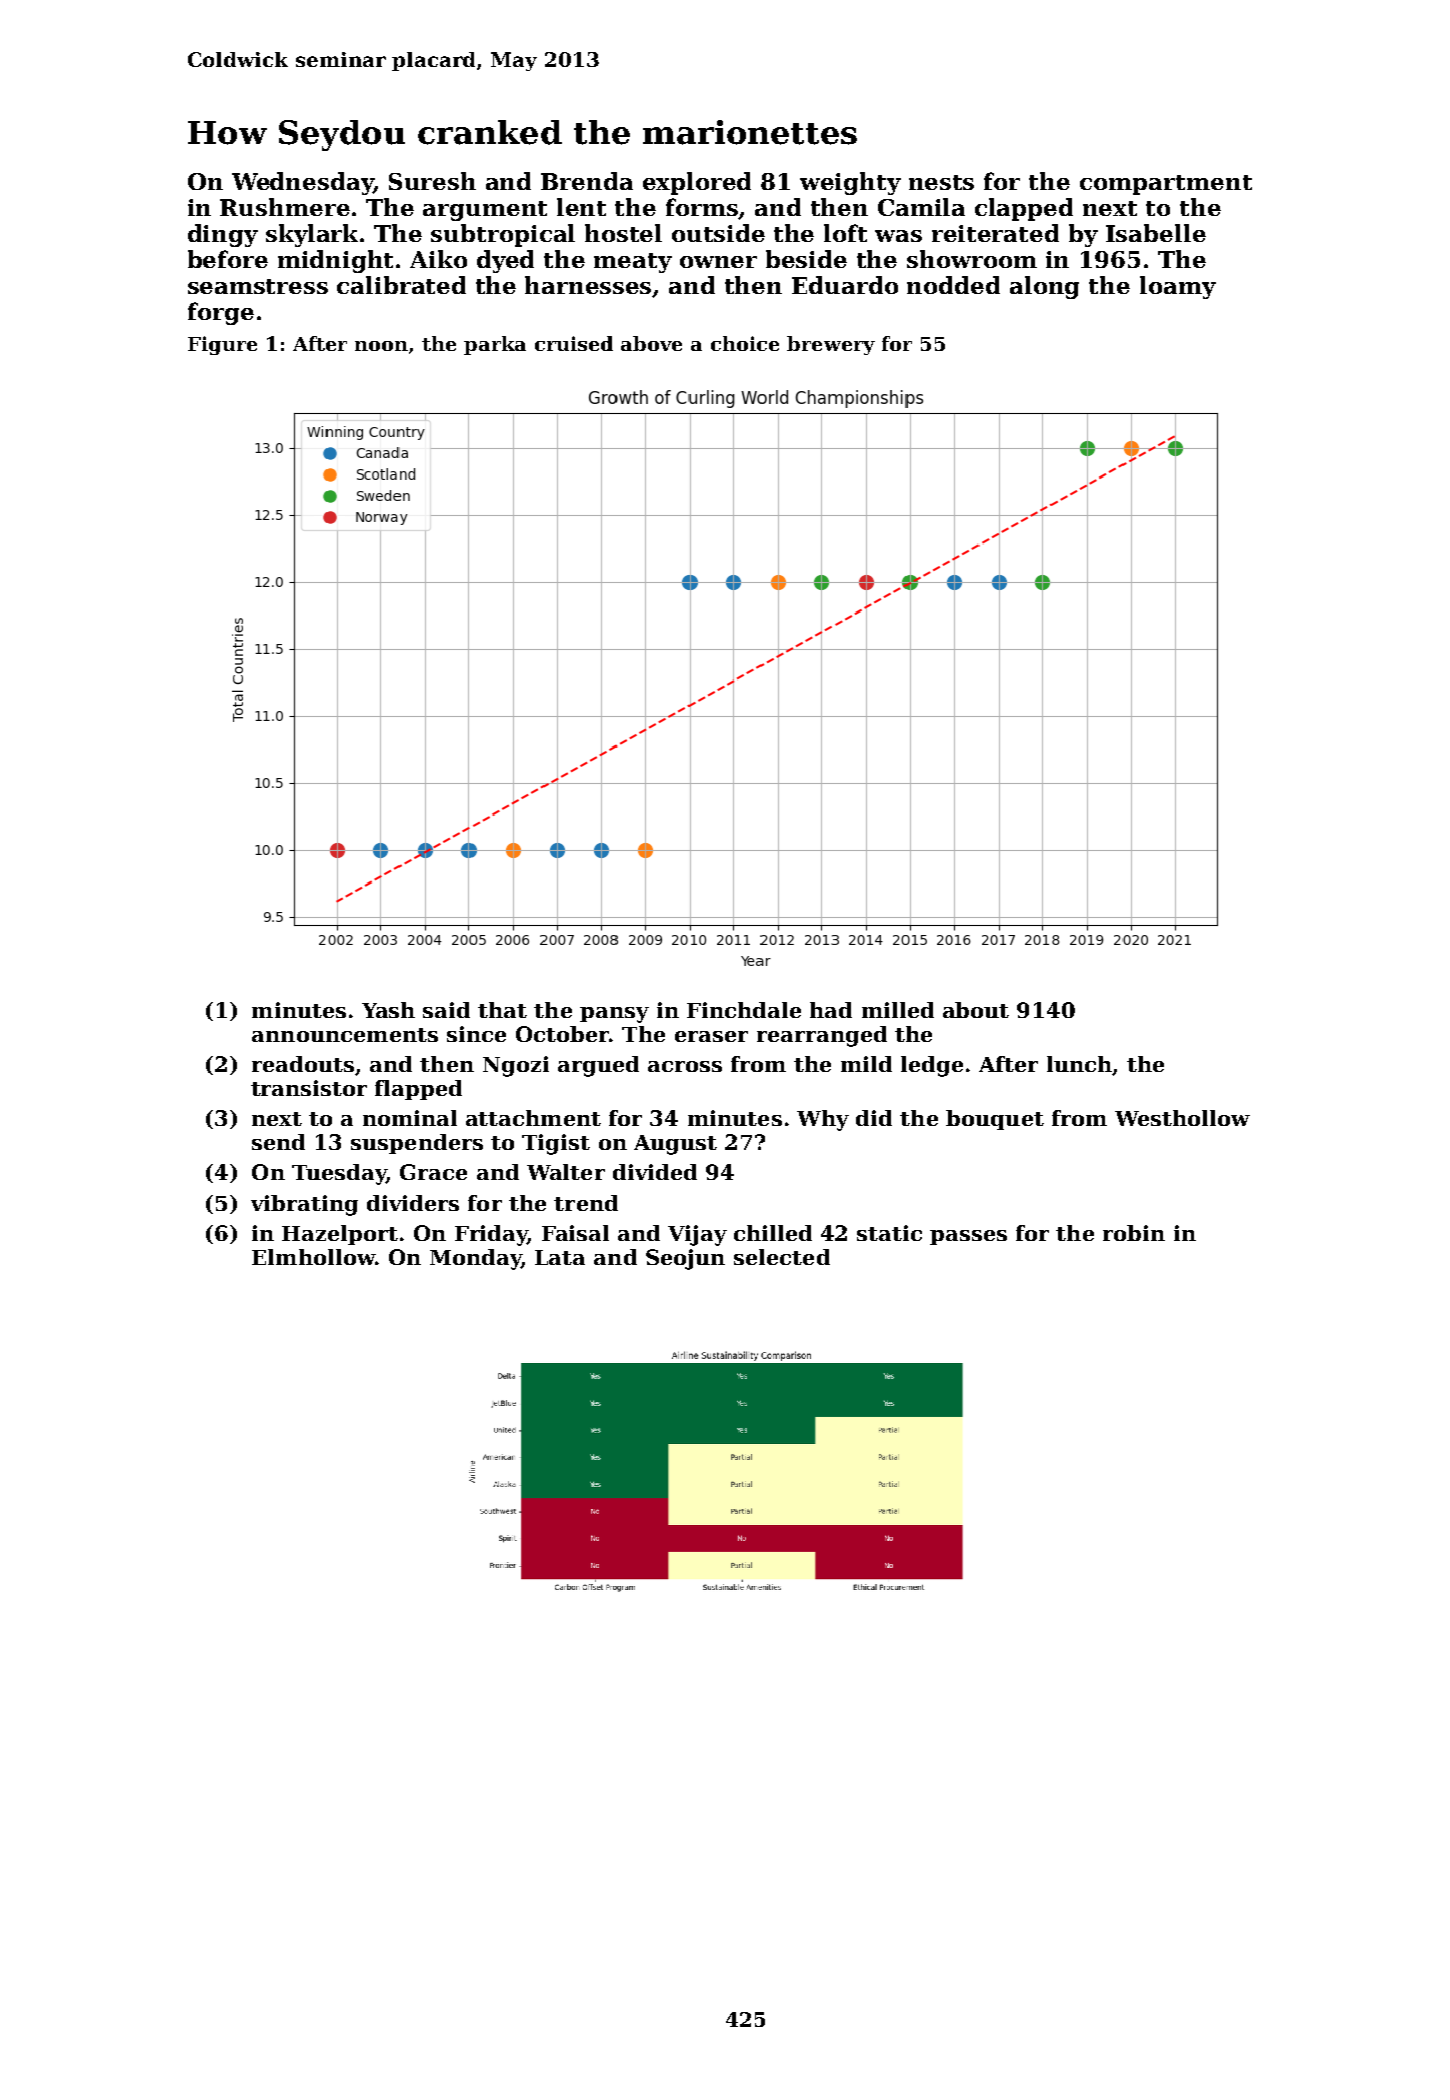 The height and width of the page is (2100, 1450). What do you see at coordinates (995, 233) in the page?
I see `reiterated` at bounding box center [995, 233].
